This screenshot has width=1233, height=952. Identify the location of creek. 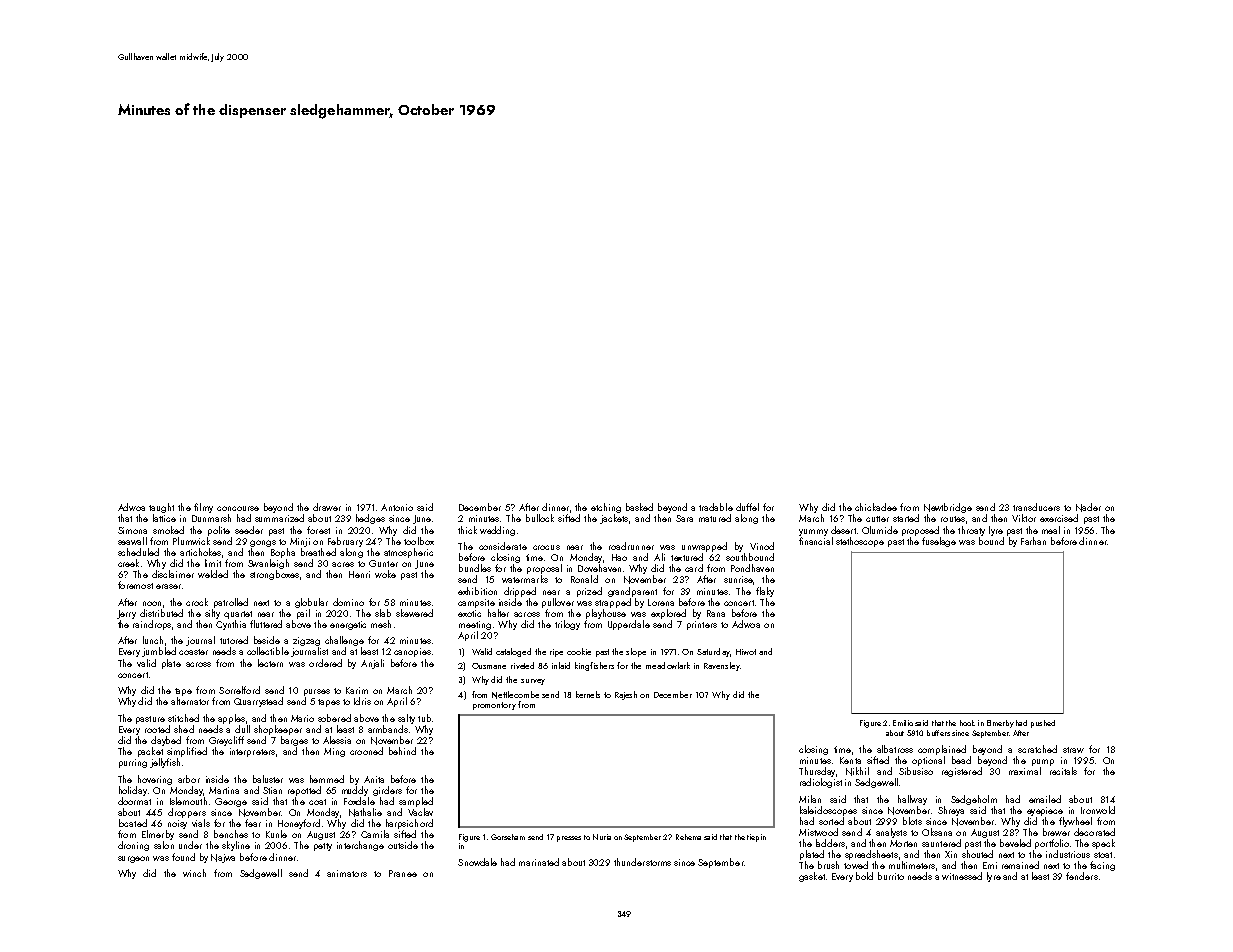
(128, 563).
